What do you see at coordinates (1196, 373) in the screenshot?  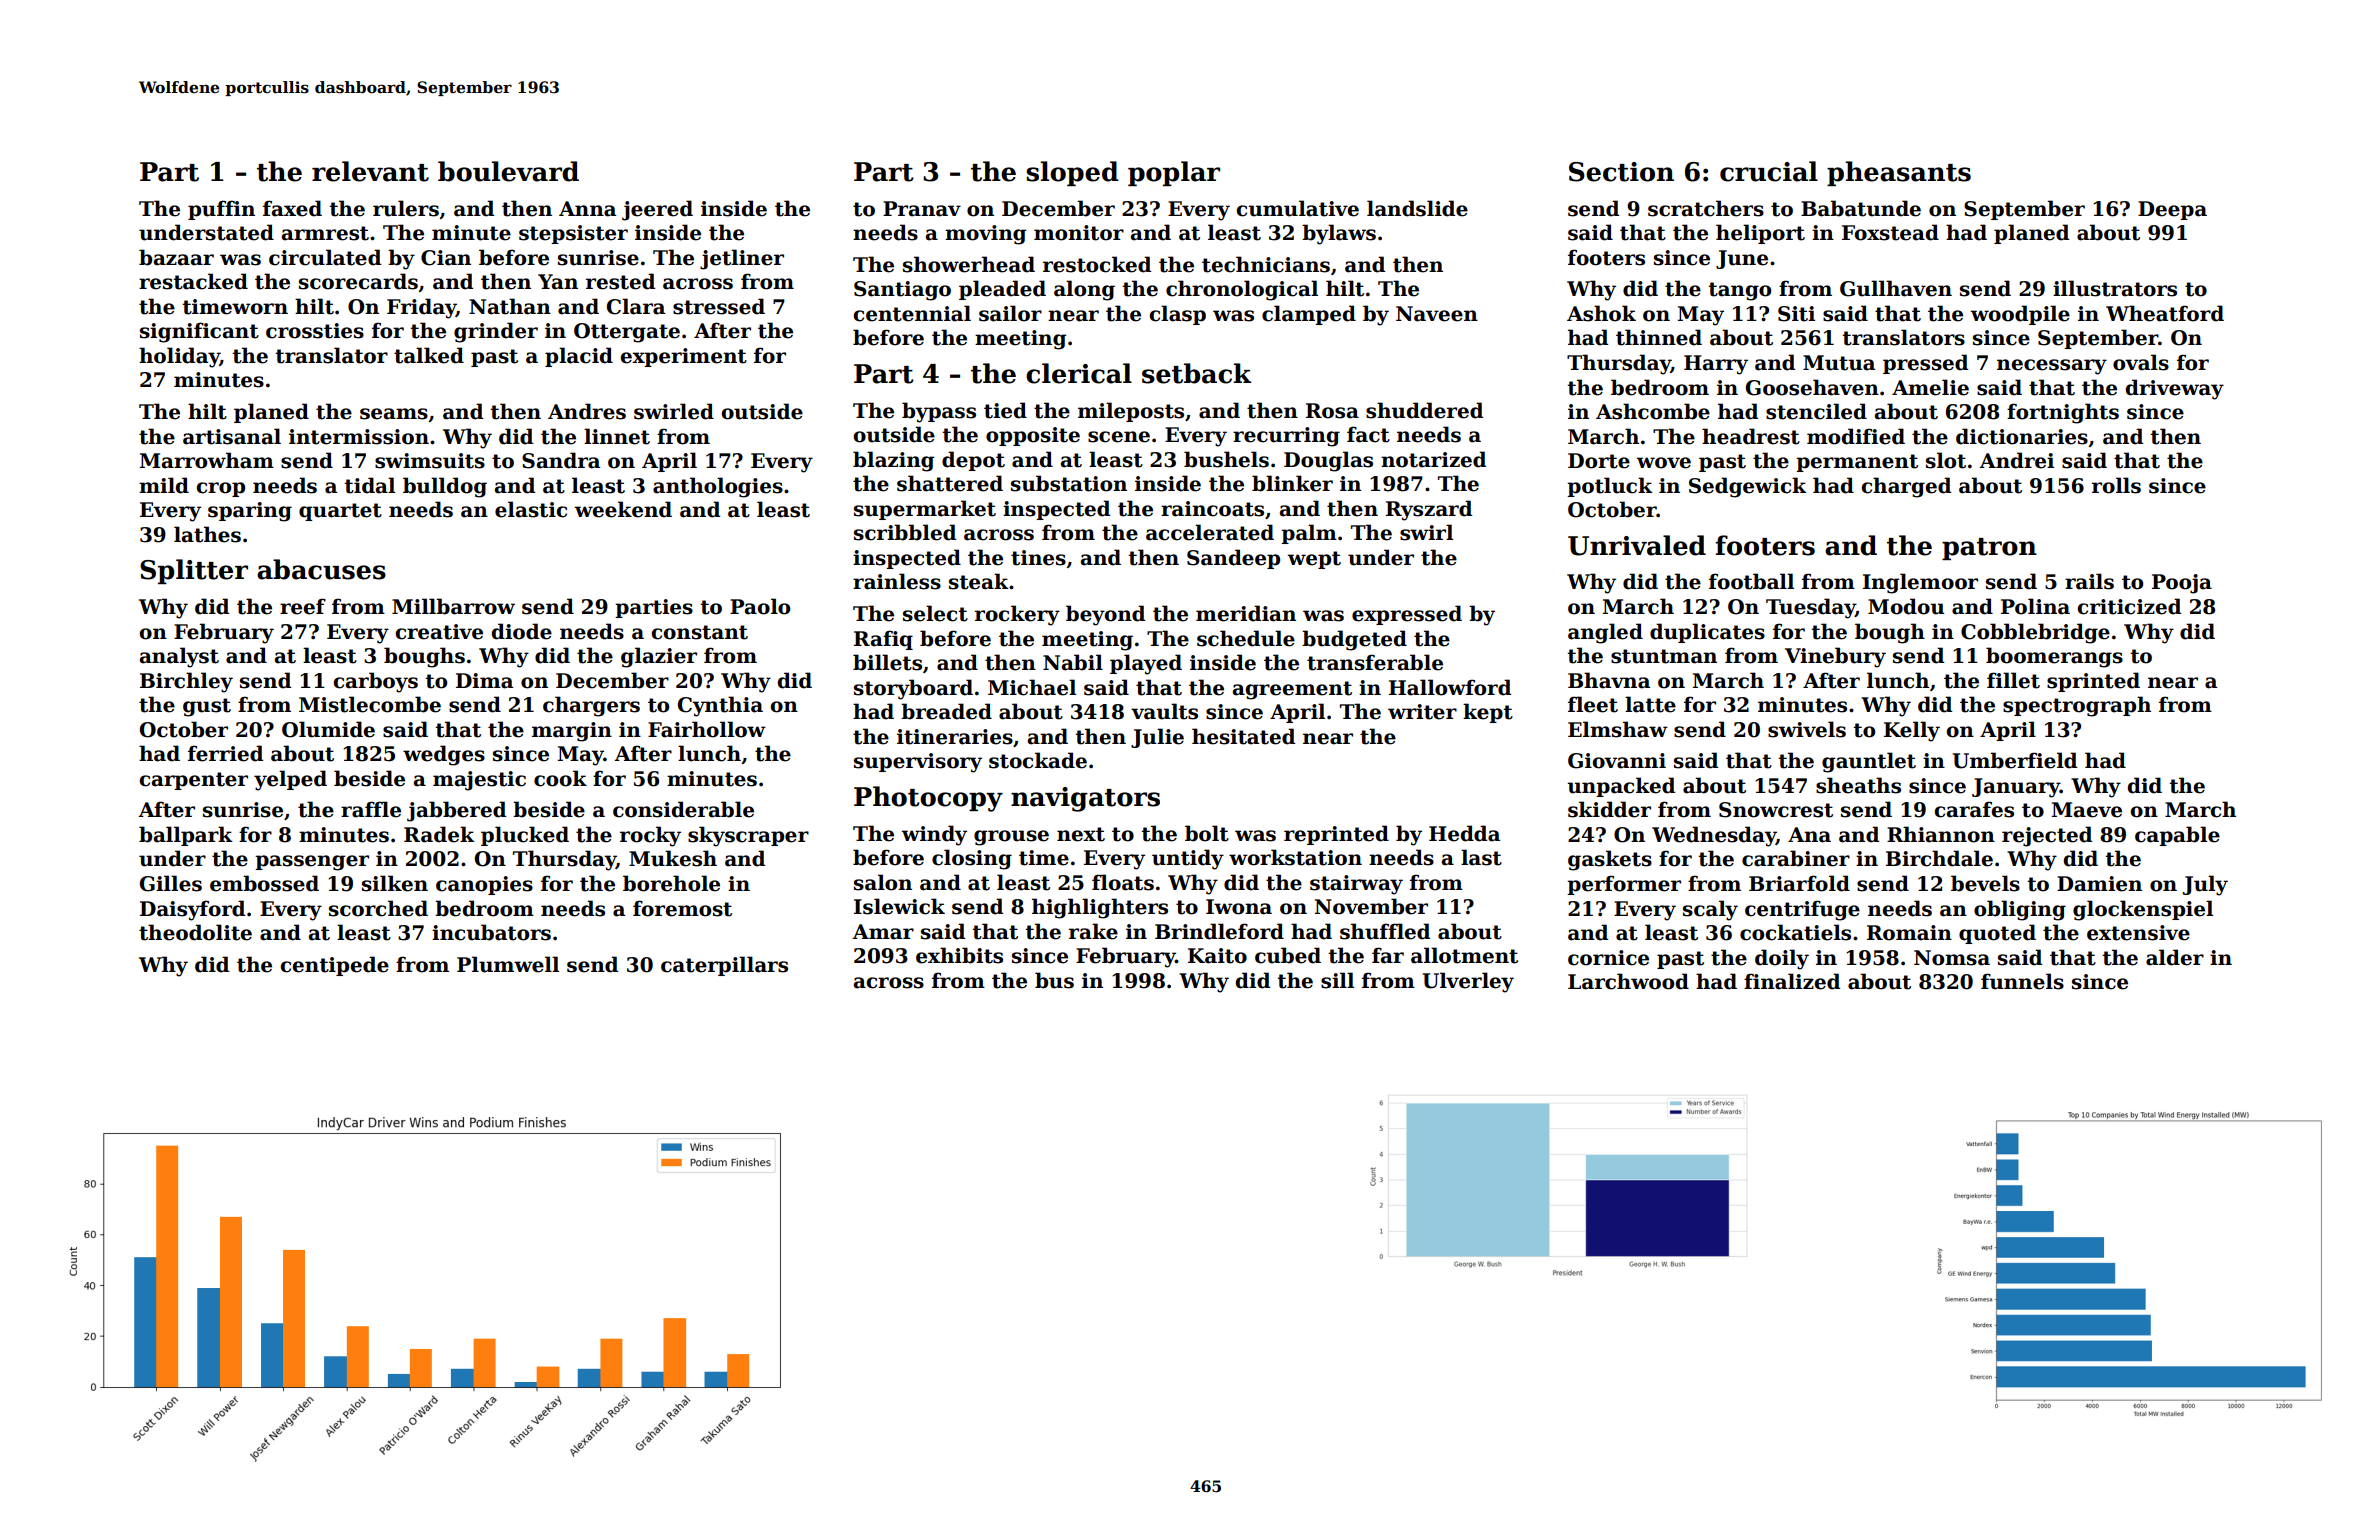 I see `setback` at bounding box center [1196, 373].
